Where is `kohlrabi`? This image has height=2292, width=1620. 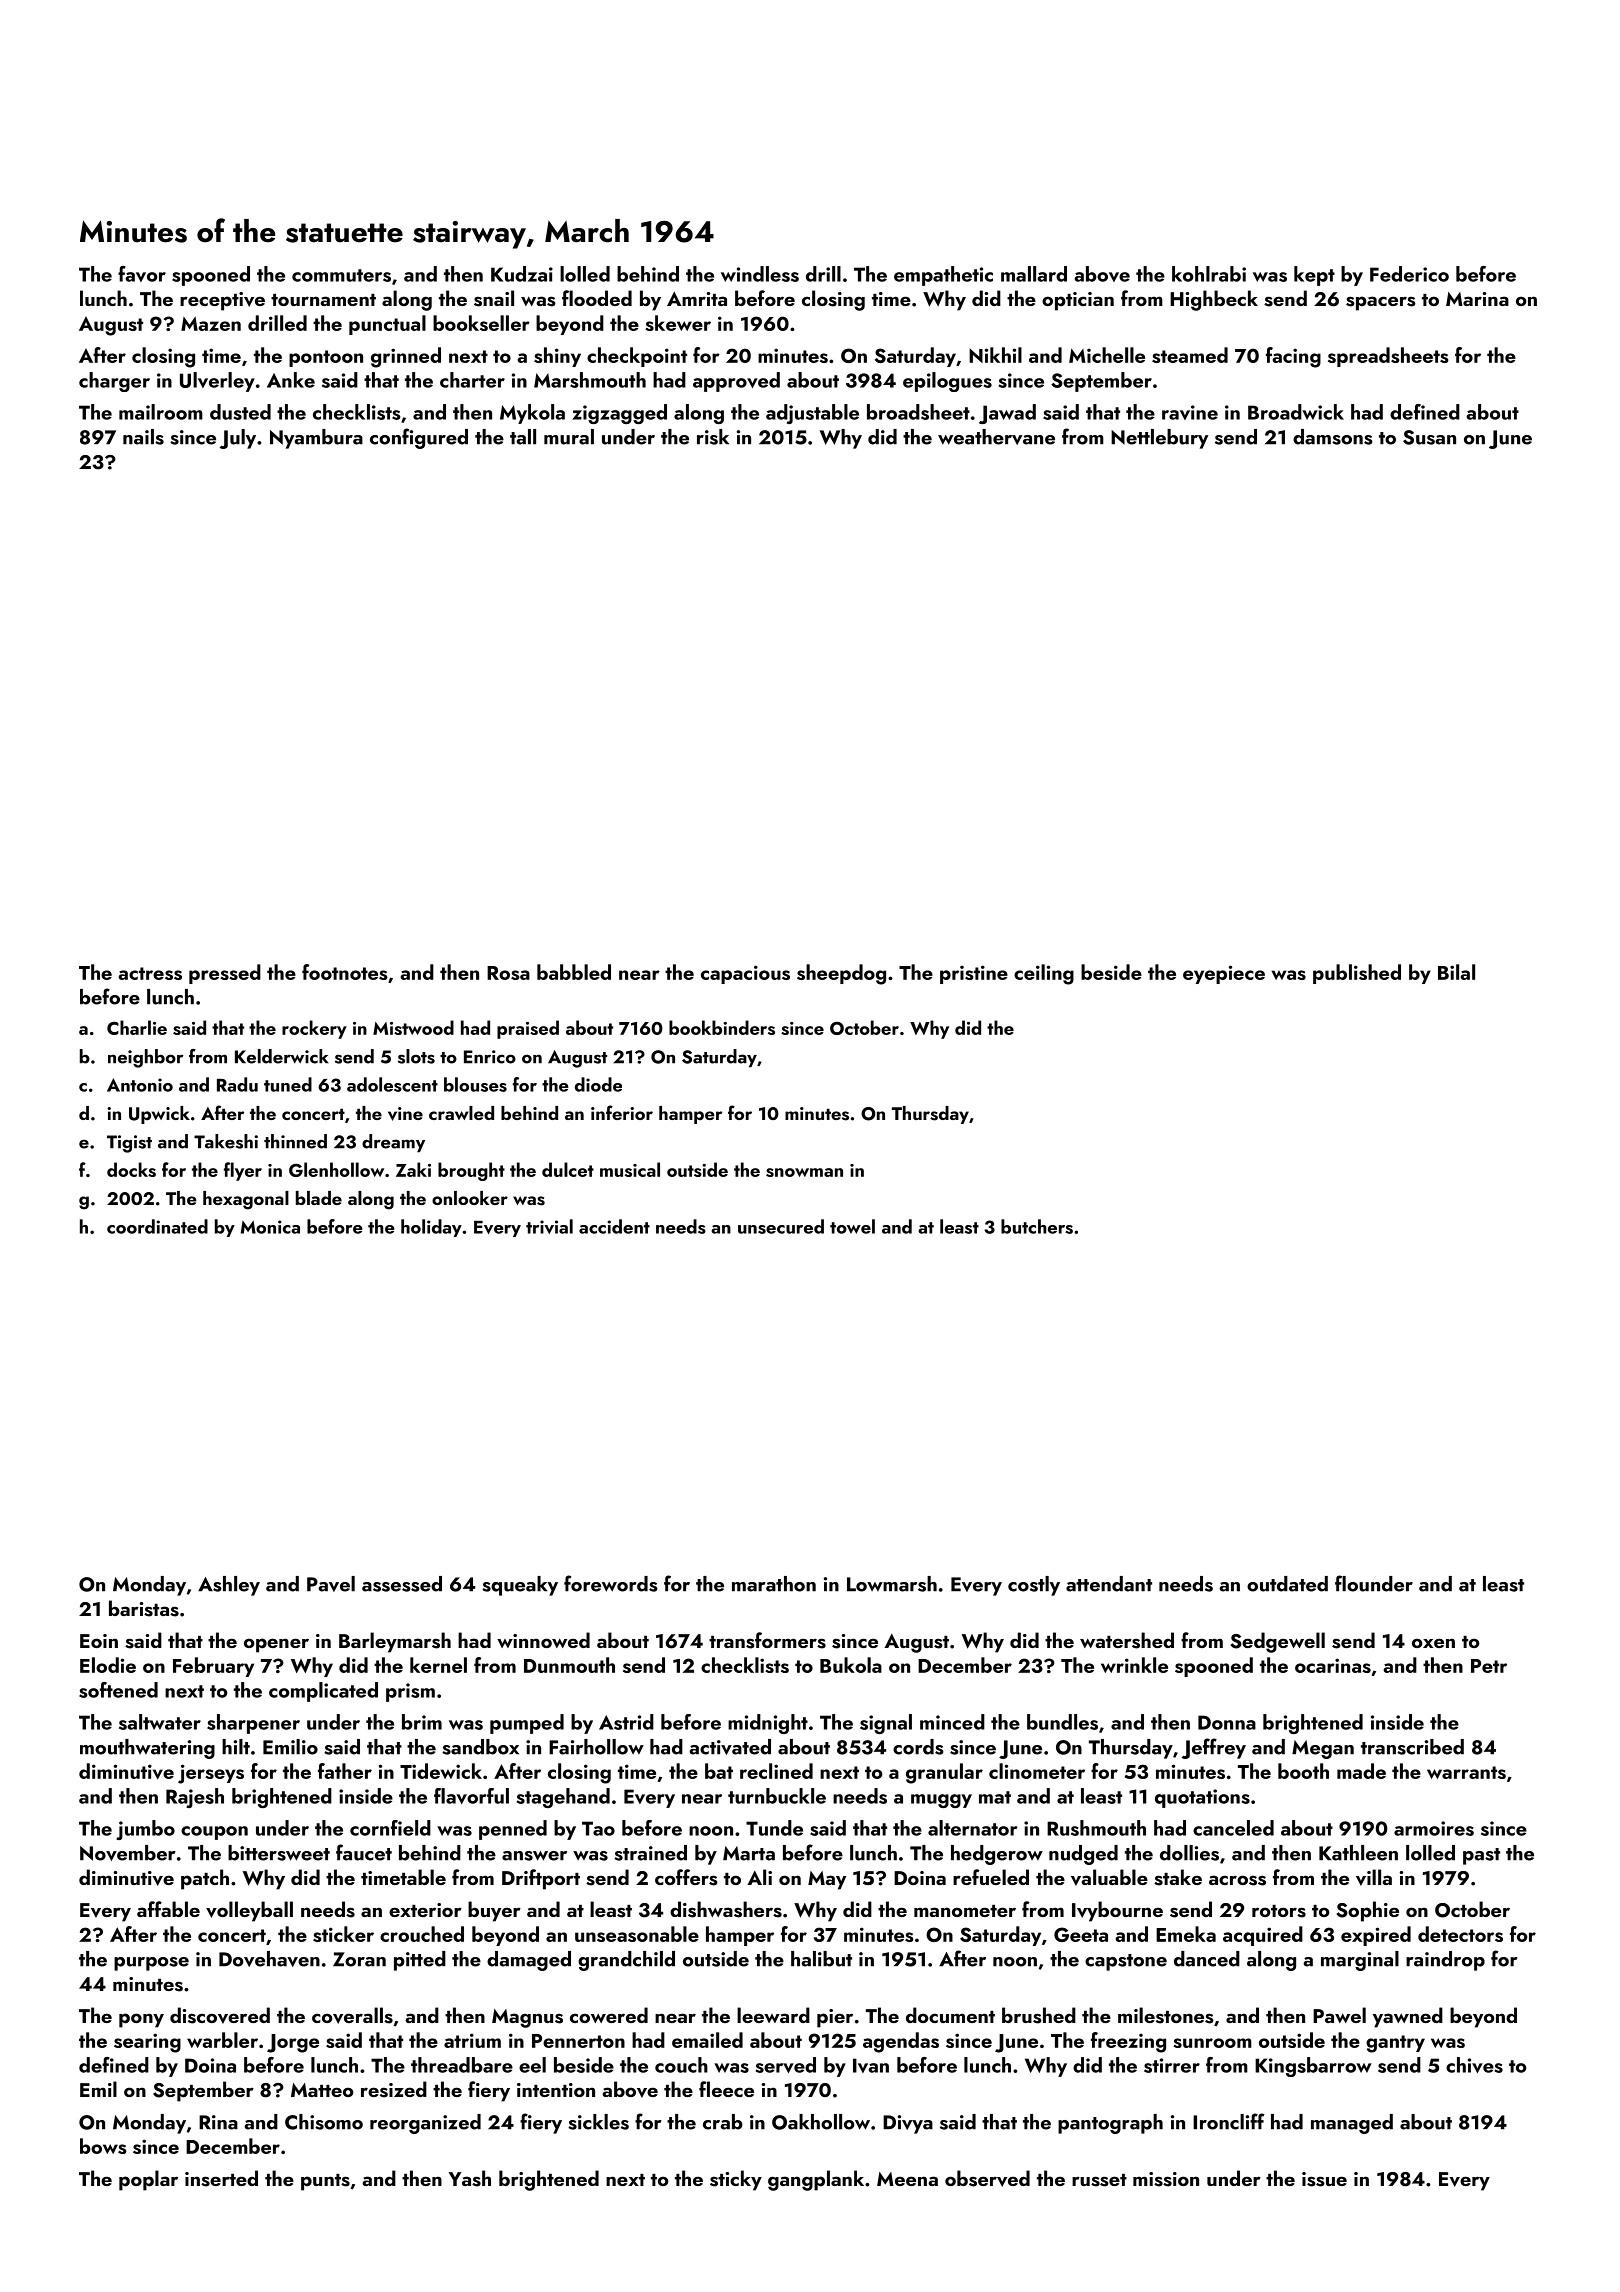
kohlrabi is located at coordinates (1209, 274).
